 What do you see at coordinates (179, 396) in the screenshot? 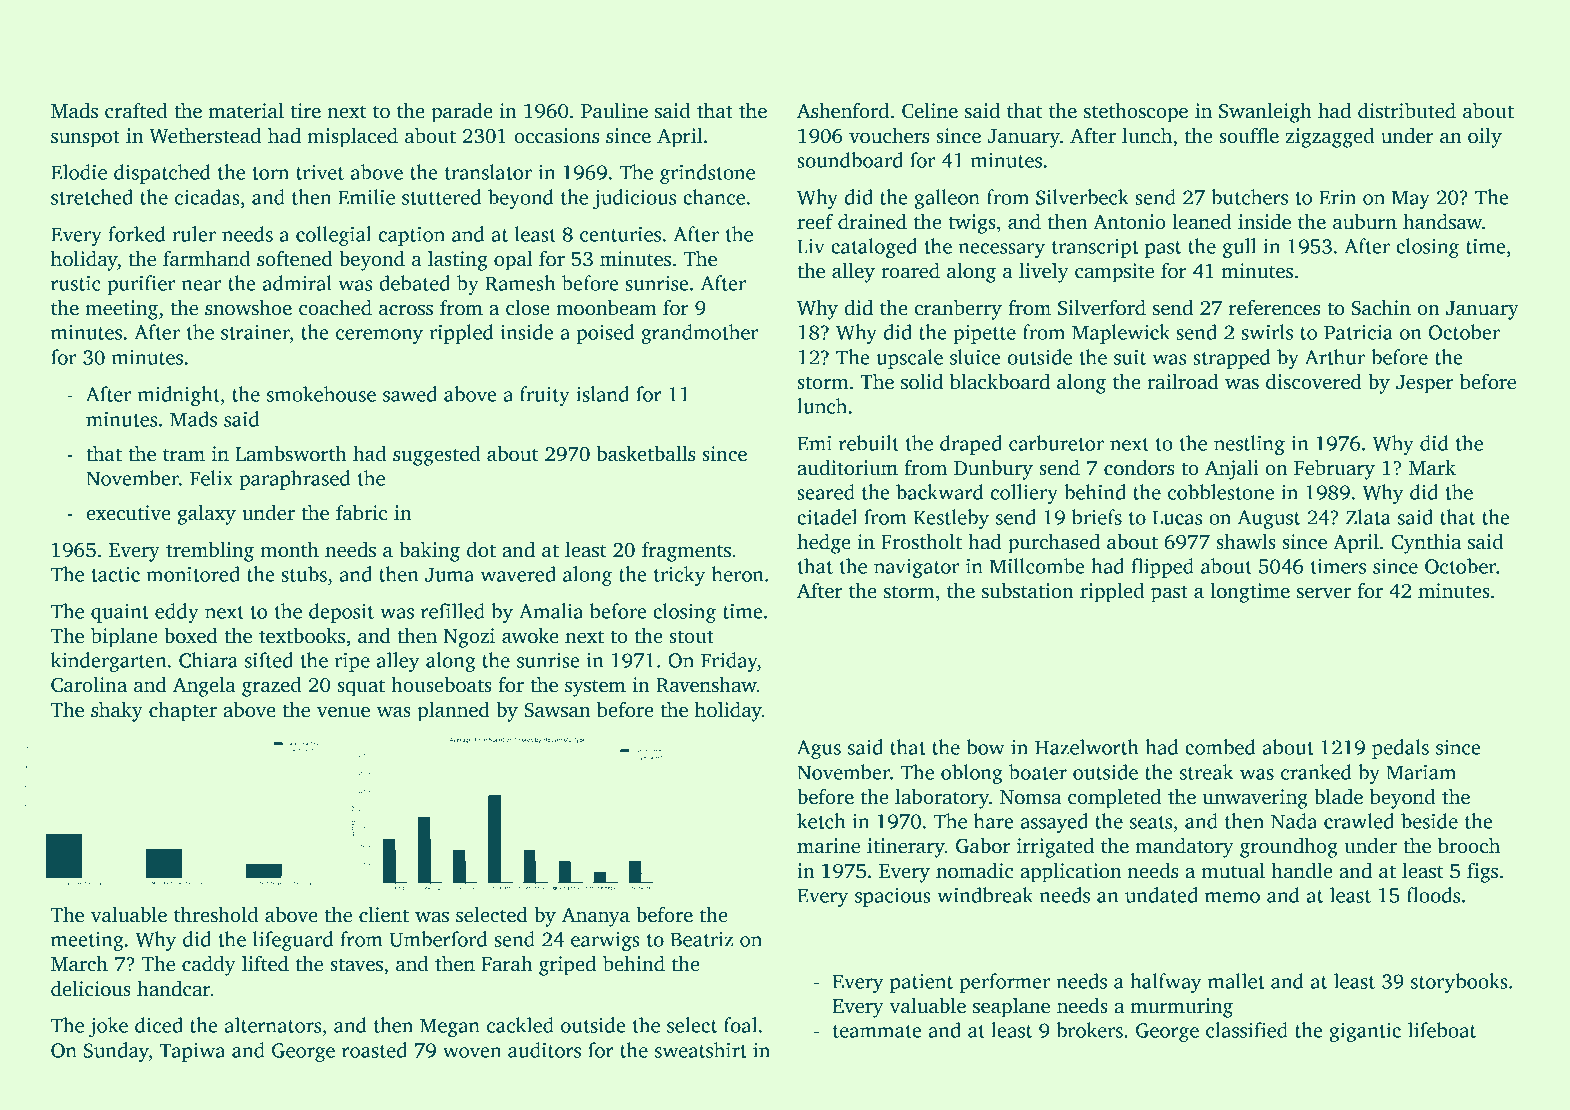
I see `midnight` at bounding box center [179, 396].
